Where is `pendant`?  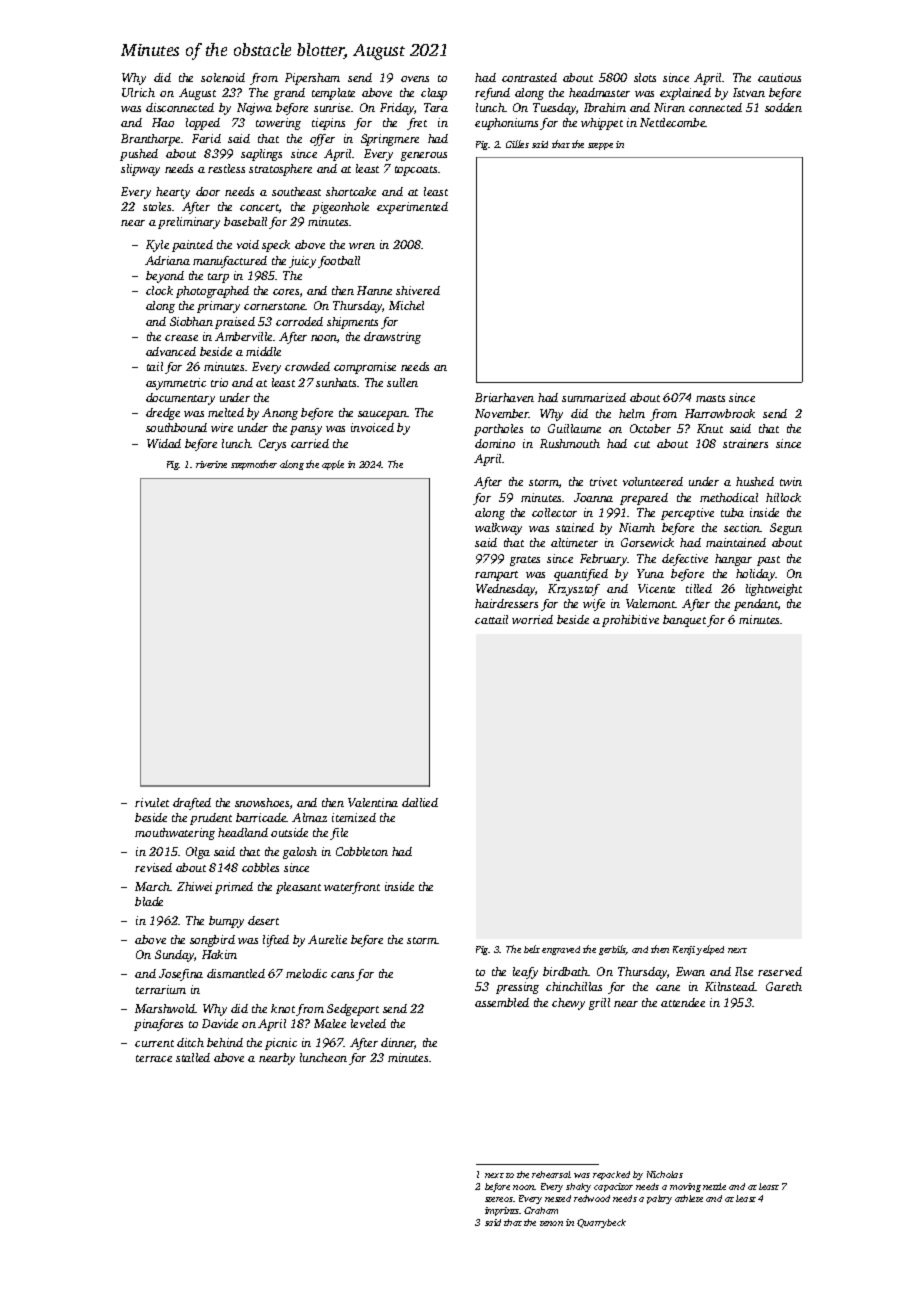 pendant is located at coordinates (756, 605).
